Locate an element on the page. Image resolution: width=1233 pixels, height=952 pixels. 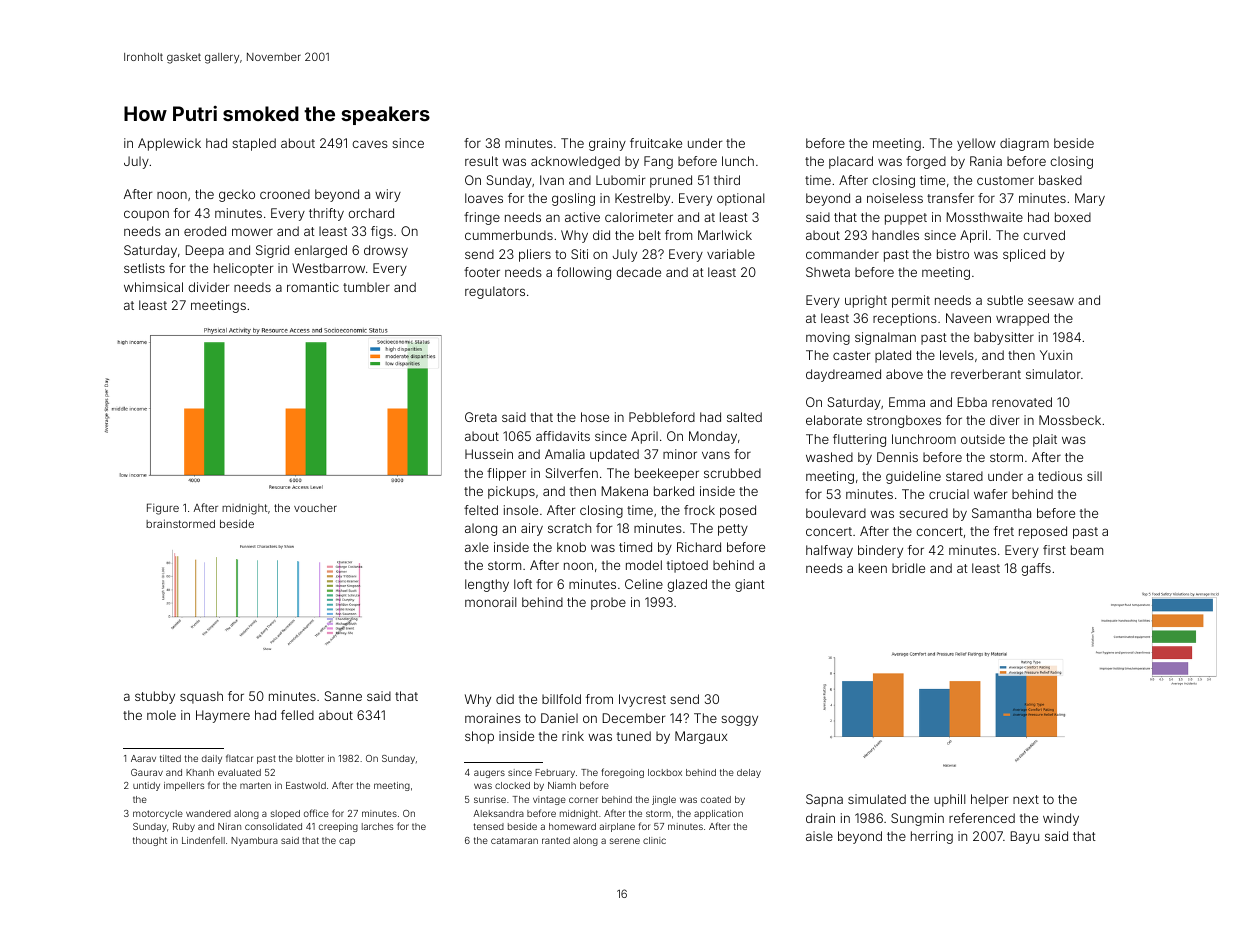
stapled is located at coordinates (254, 144).
